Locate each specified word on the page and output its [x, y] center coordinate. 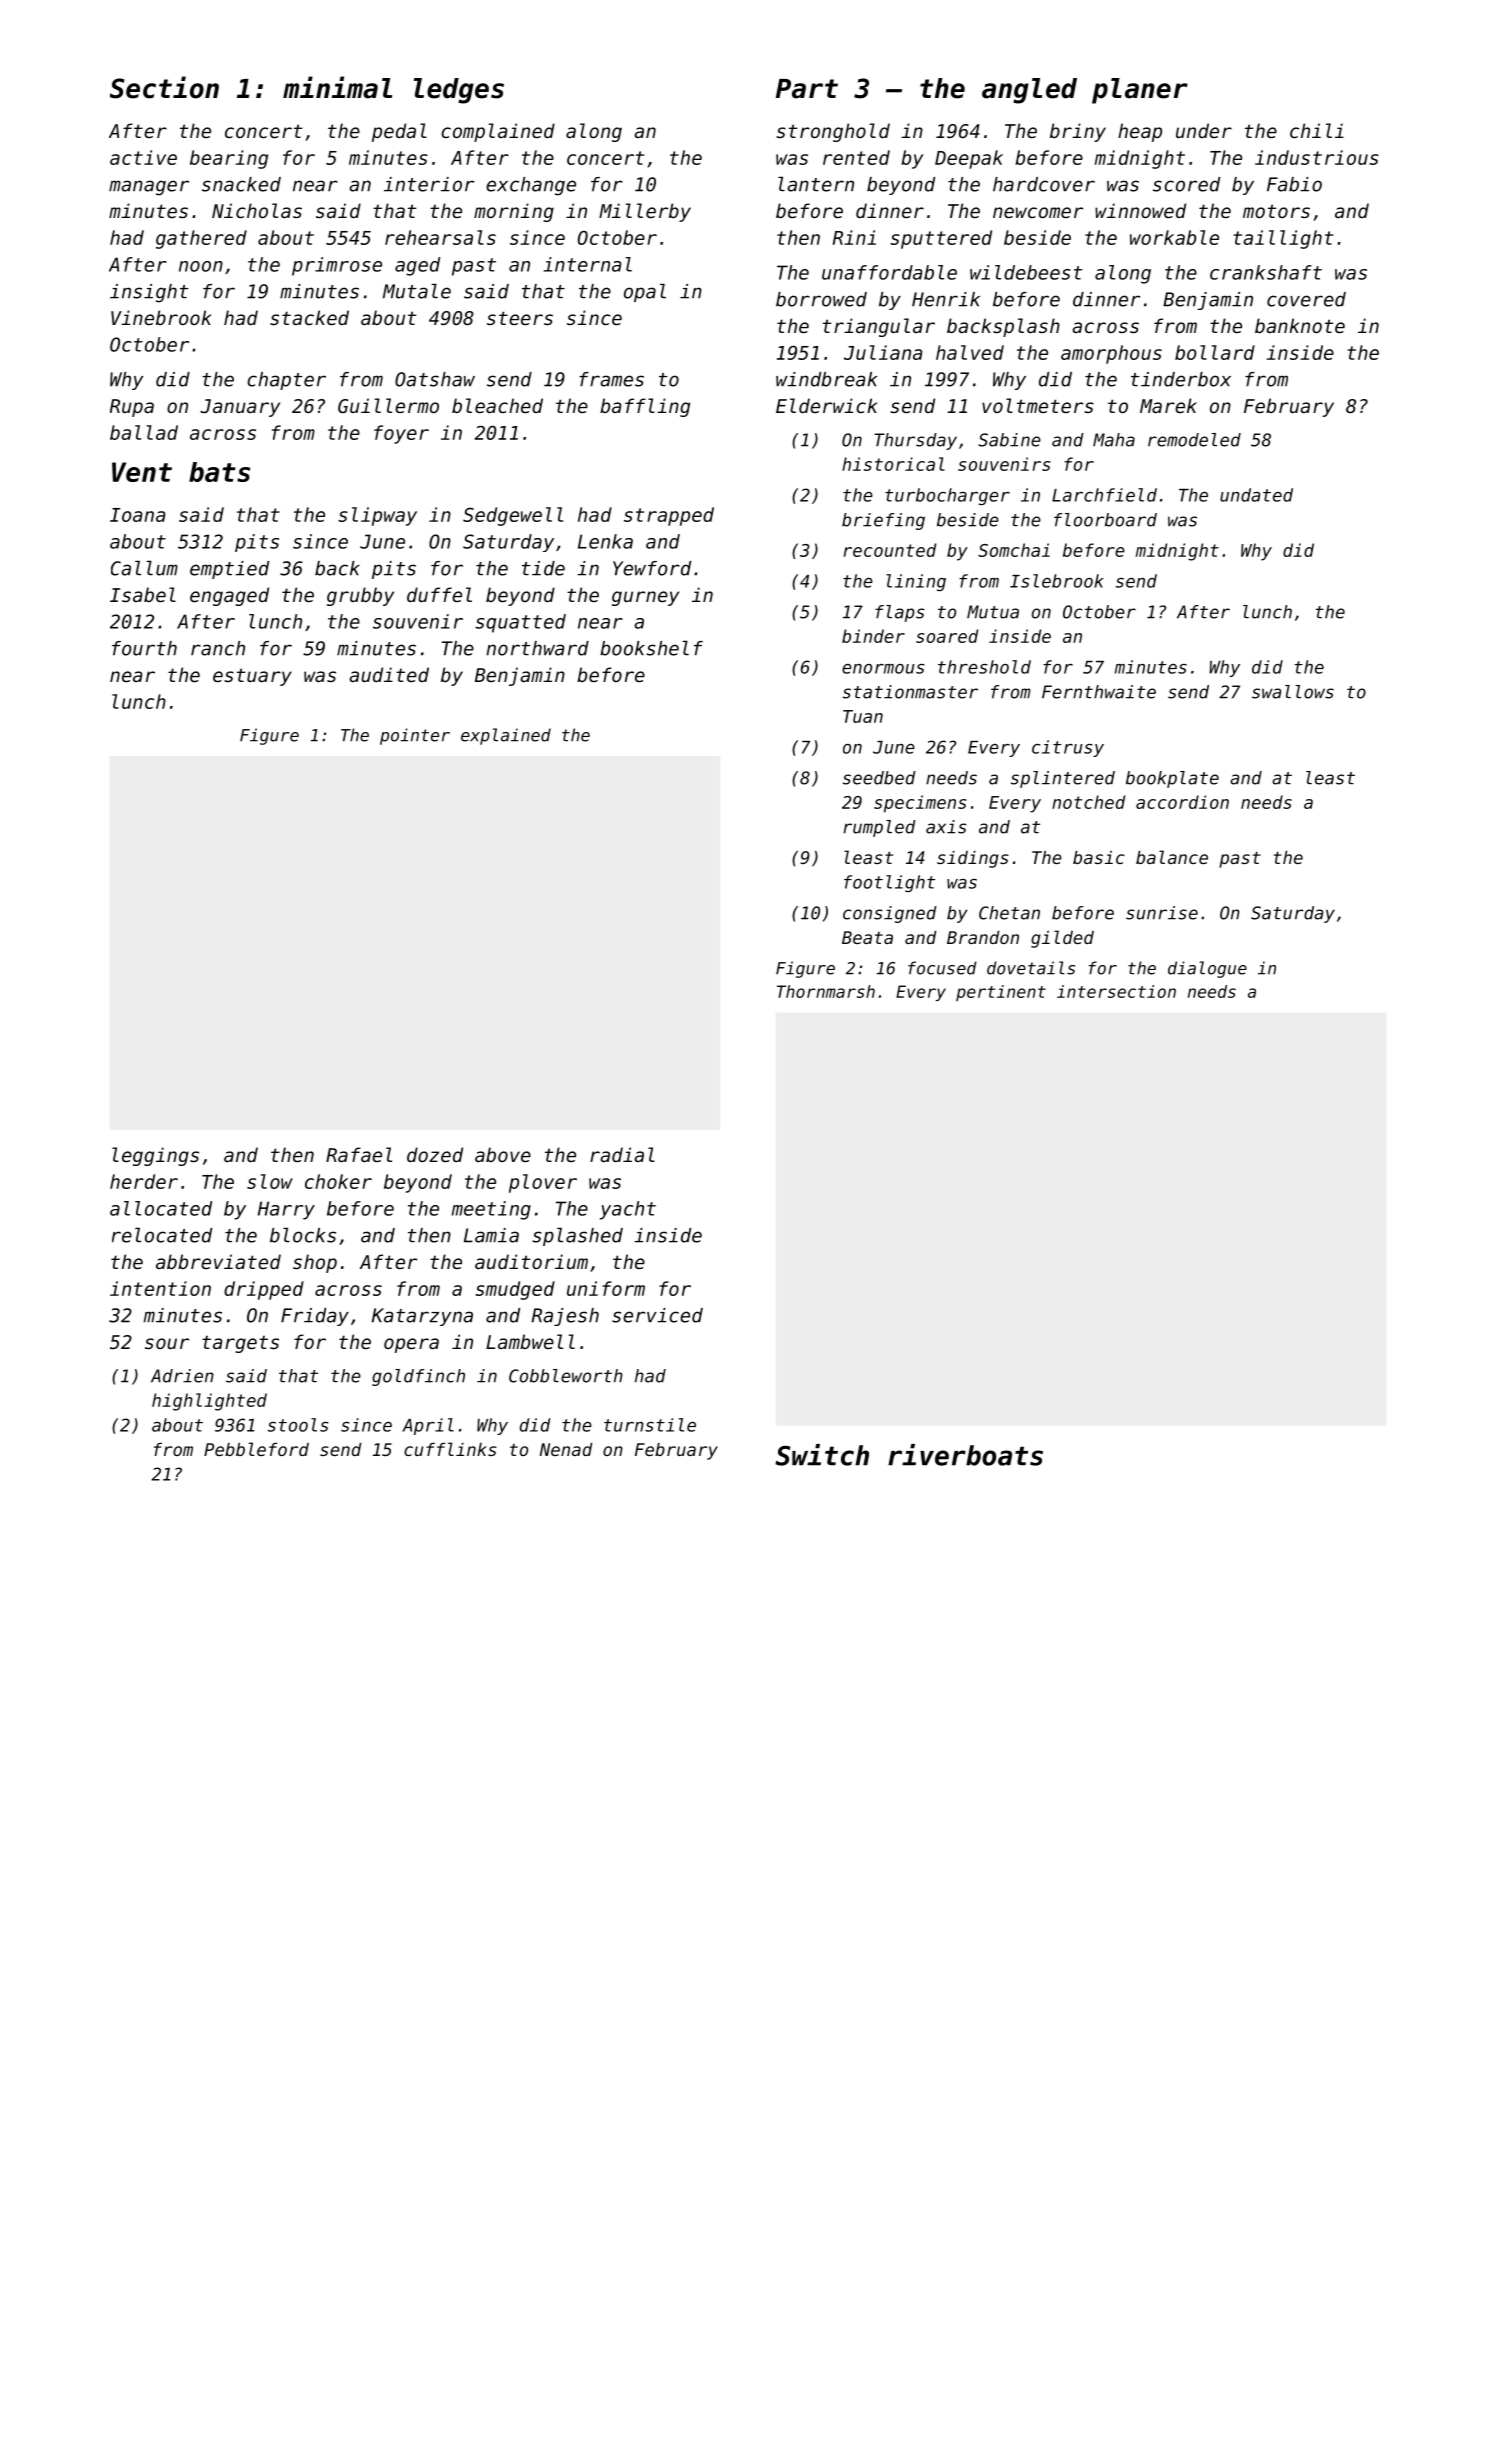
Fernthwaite [1099, 692]
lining [916, 582]
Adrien [182, 1376]
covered [1306, 299]
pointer [415, 736]
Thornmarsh [826, 991]
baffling [645, 407]
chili [1317, 130]
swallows [1293, 692]
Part [807, 89]
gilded [1062, 939]
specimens [920, 804]
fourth [144, 648]
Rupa [132, 408]
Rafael [359, 1154]
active [143, 157]
